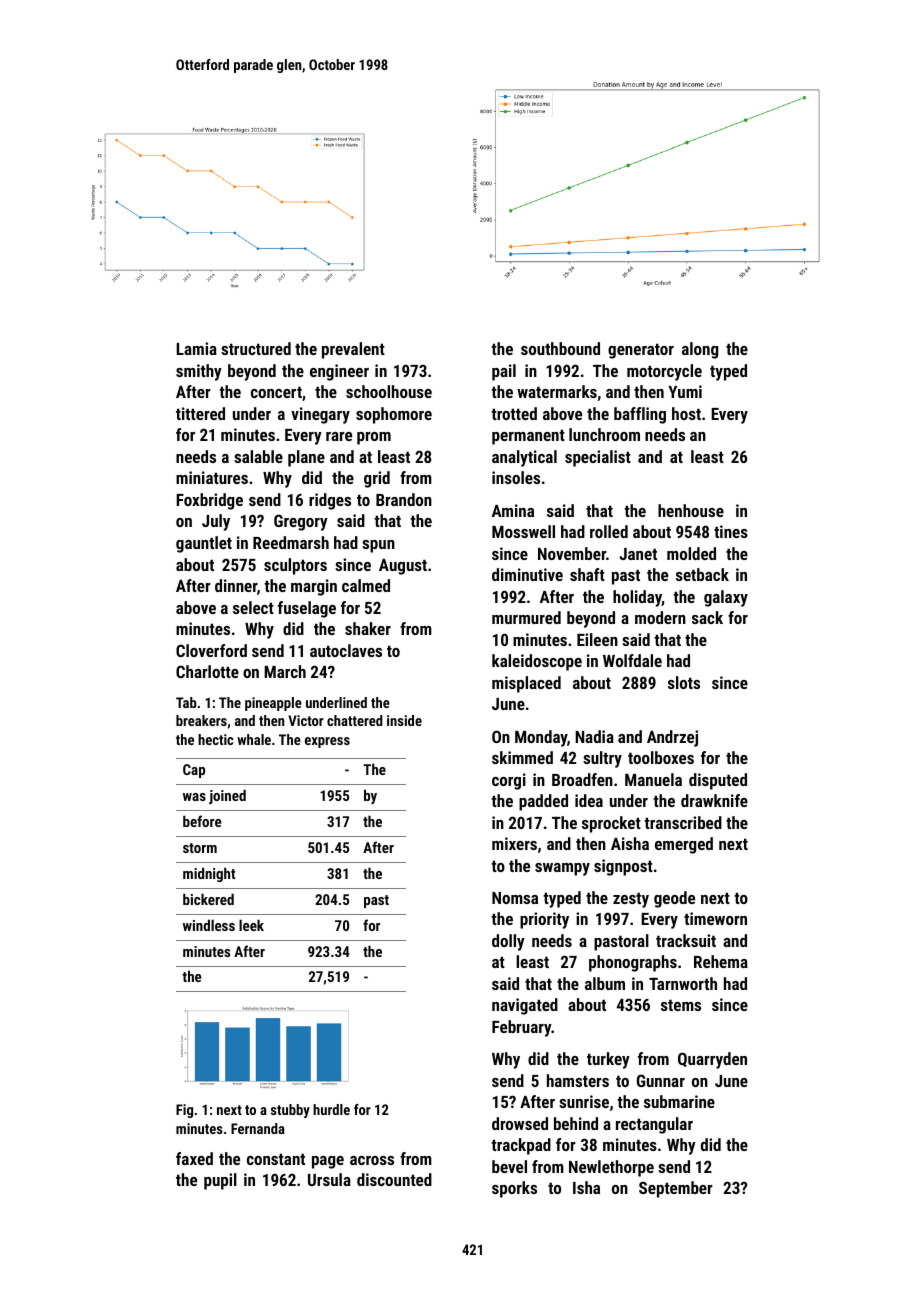 The image size is (924, 1311). Describe the element at coordinates (509, 781) in the page. I see `corgi` at that location.
